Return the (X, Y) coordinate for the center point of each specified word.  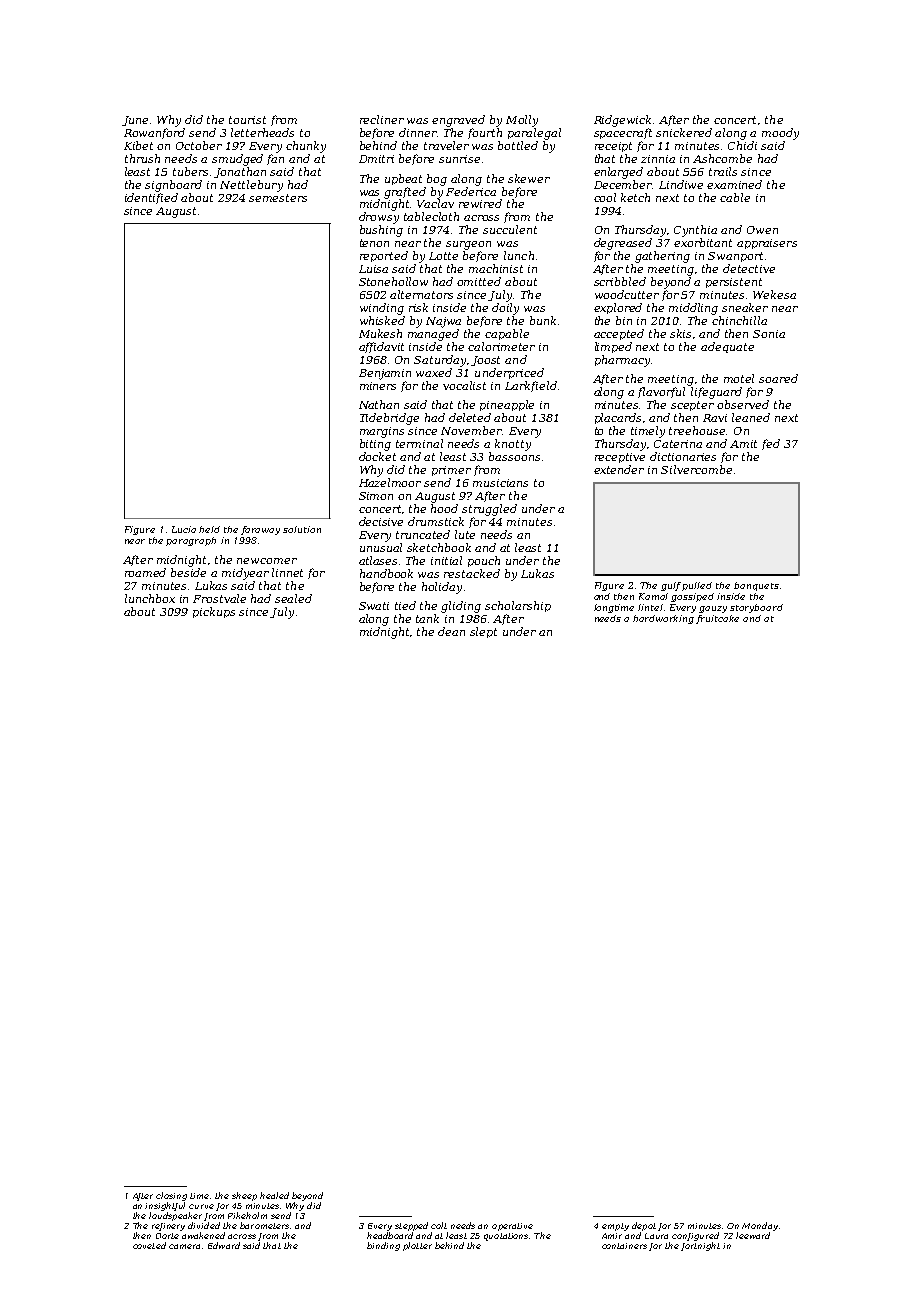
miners (378, 386)
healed (274, 1195)
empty (615, 1227)
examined (734, 184)
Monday (760, 1226)
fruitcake (717, 619)
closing (171, 1196)
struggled (489, 510)
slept (483, 632)
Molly (522, 121)
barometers (264, 1225)
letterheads (262, 132)
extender (619, 469)
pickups (214, 612)
